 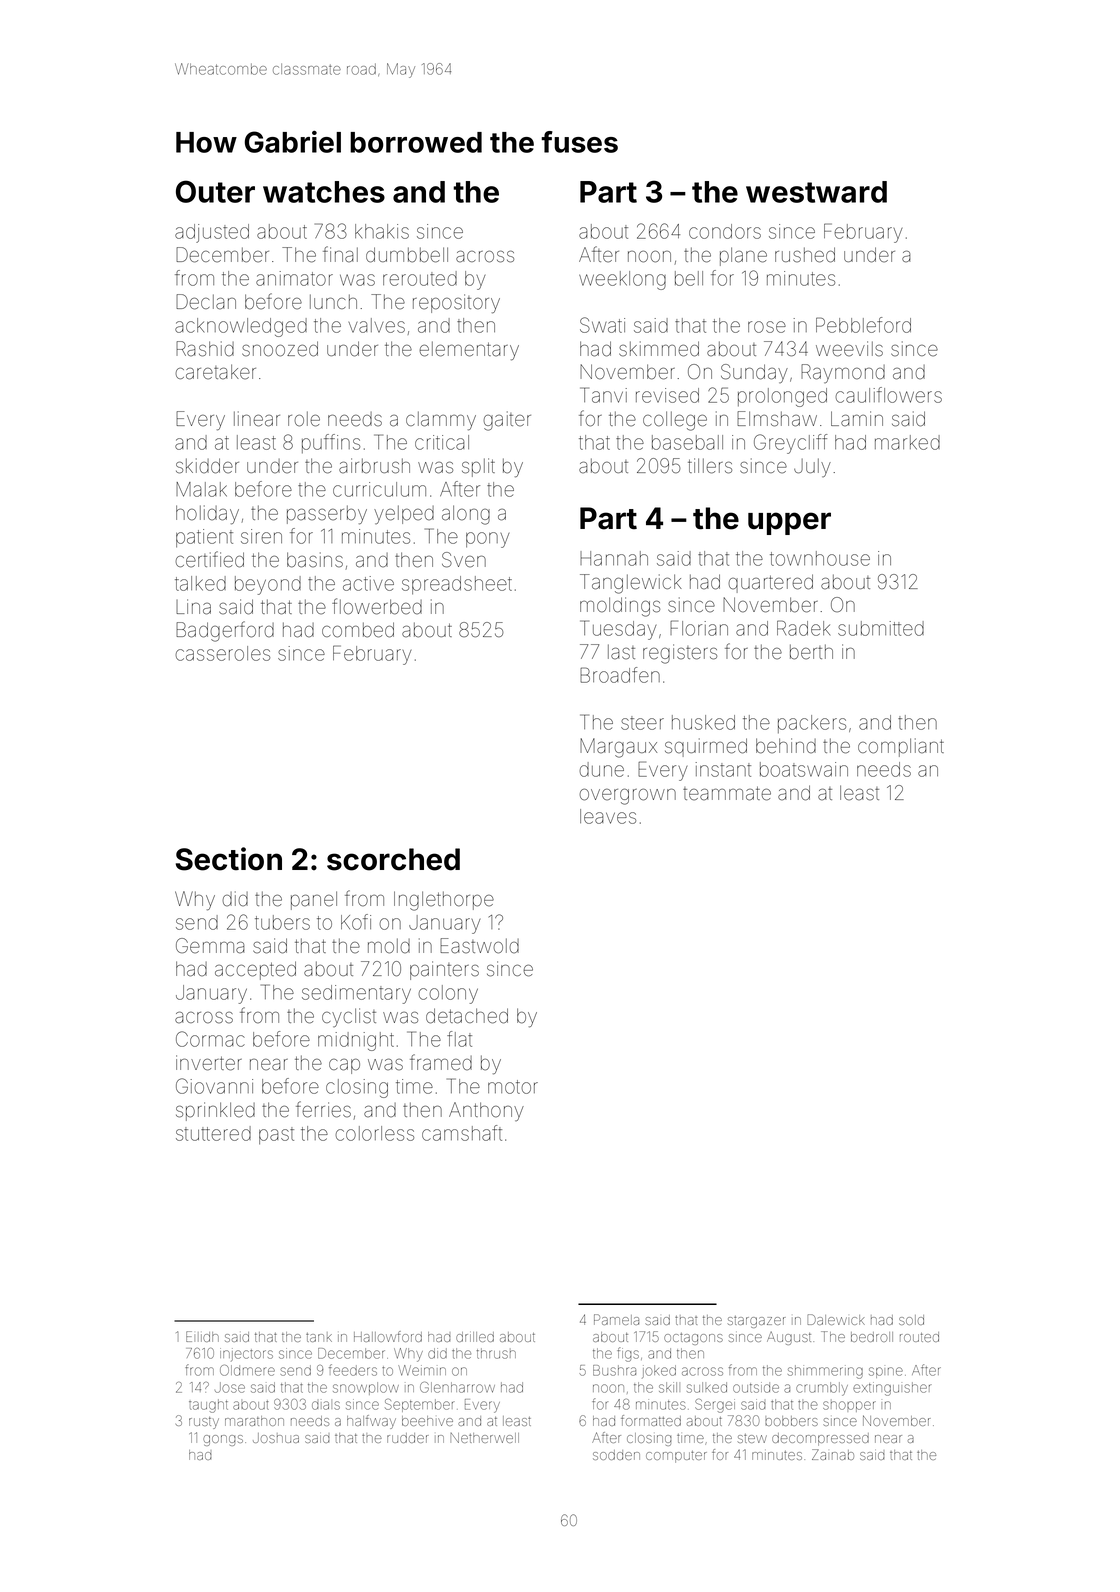 I want to click on watches, so click(x=324, y=192).
